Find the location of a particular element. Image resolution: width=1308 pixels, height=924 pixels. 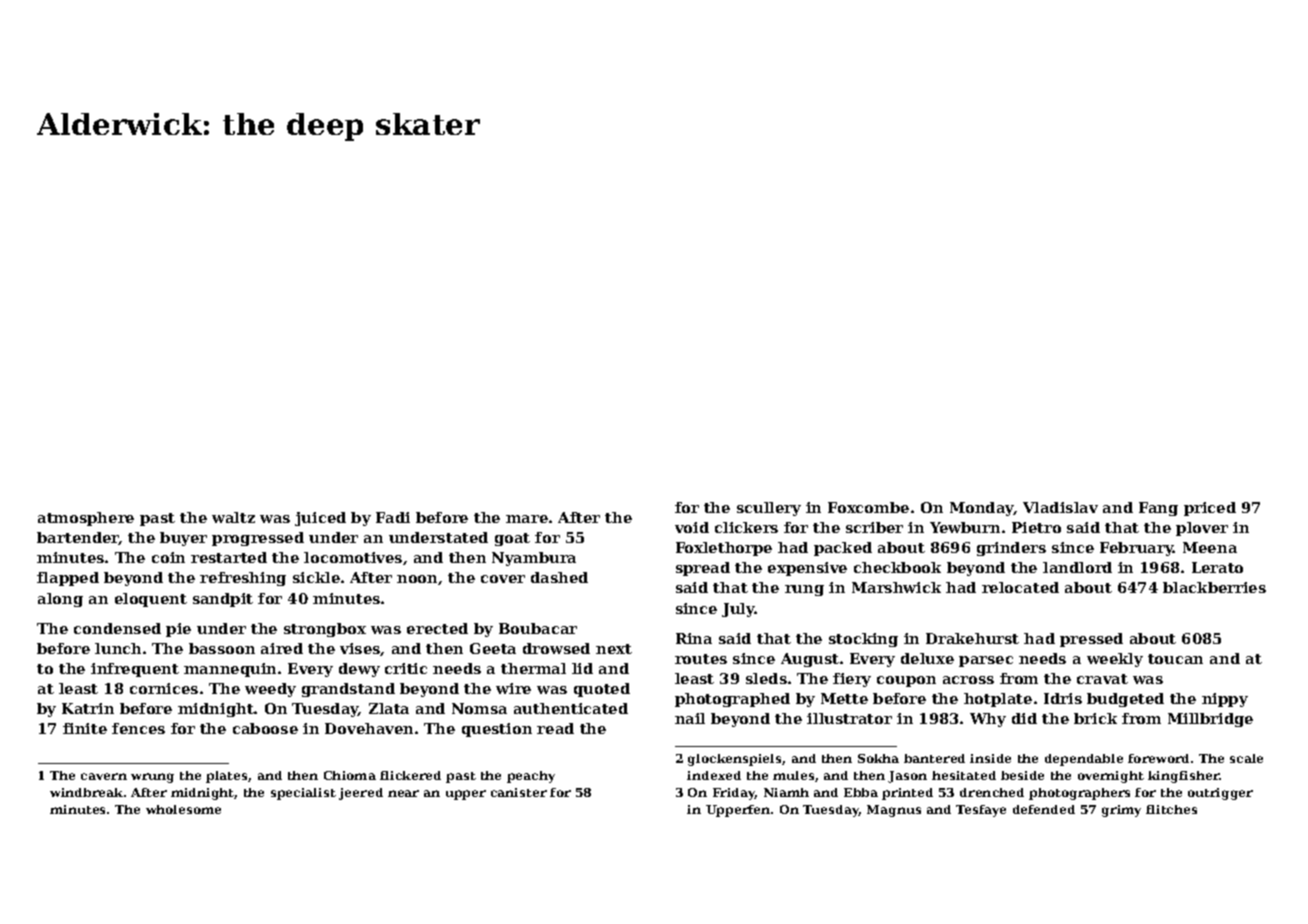

weekly is located at coordinates (1115, 660).
